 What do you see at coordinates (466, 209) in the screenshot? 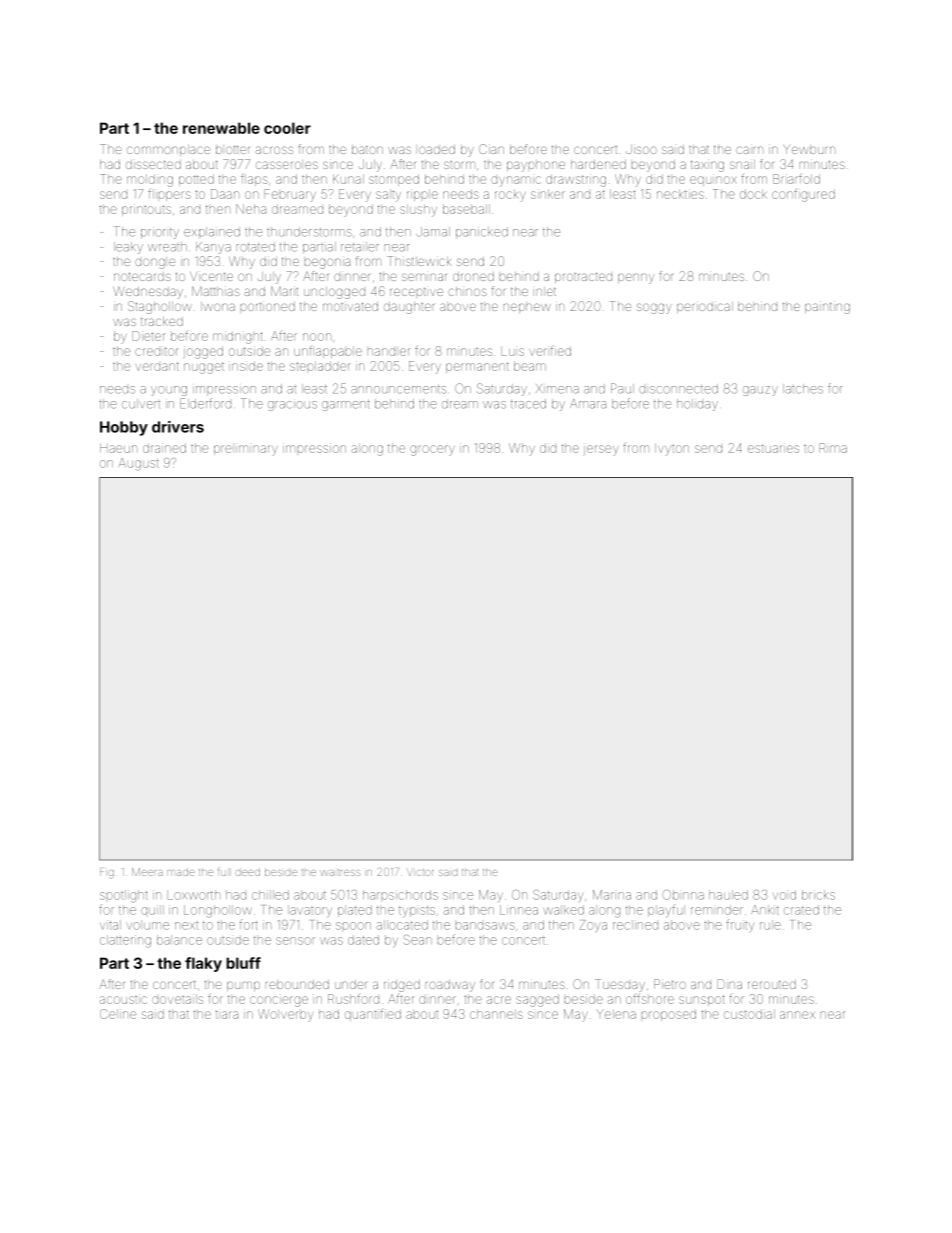
I see `baseball` at bounding box center [466, 209].
